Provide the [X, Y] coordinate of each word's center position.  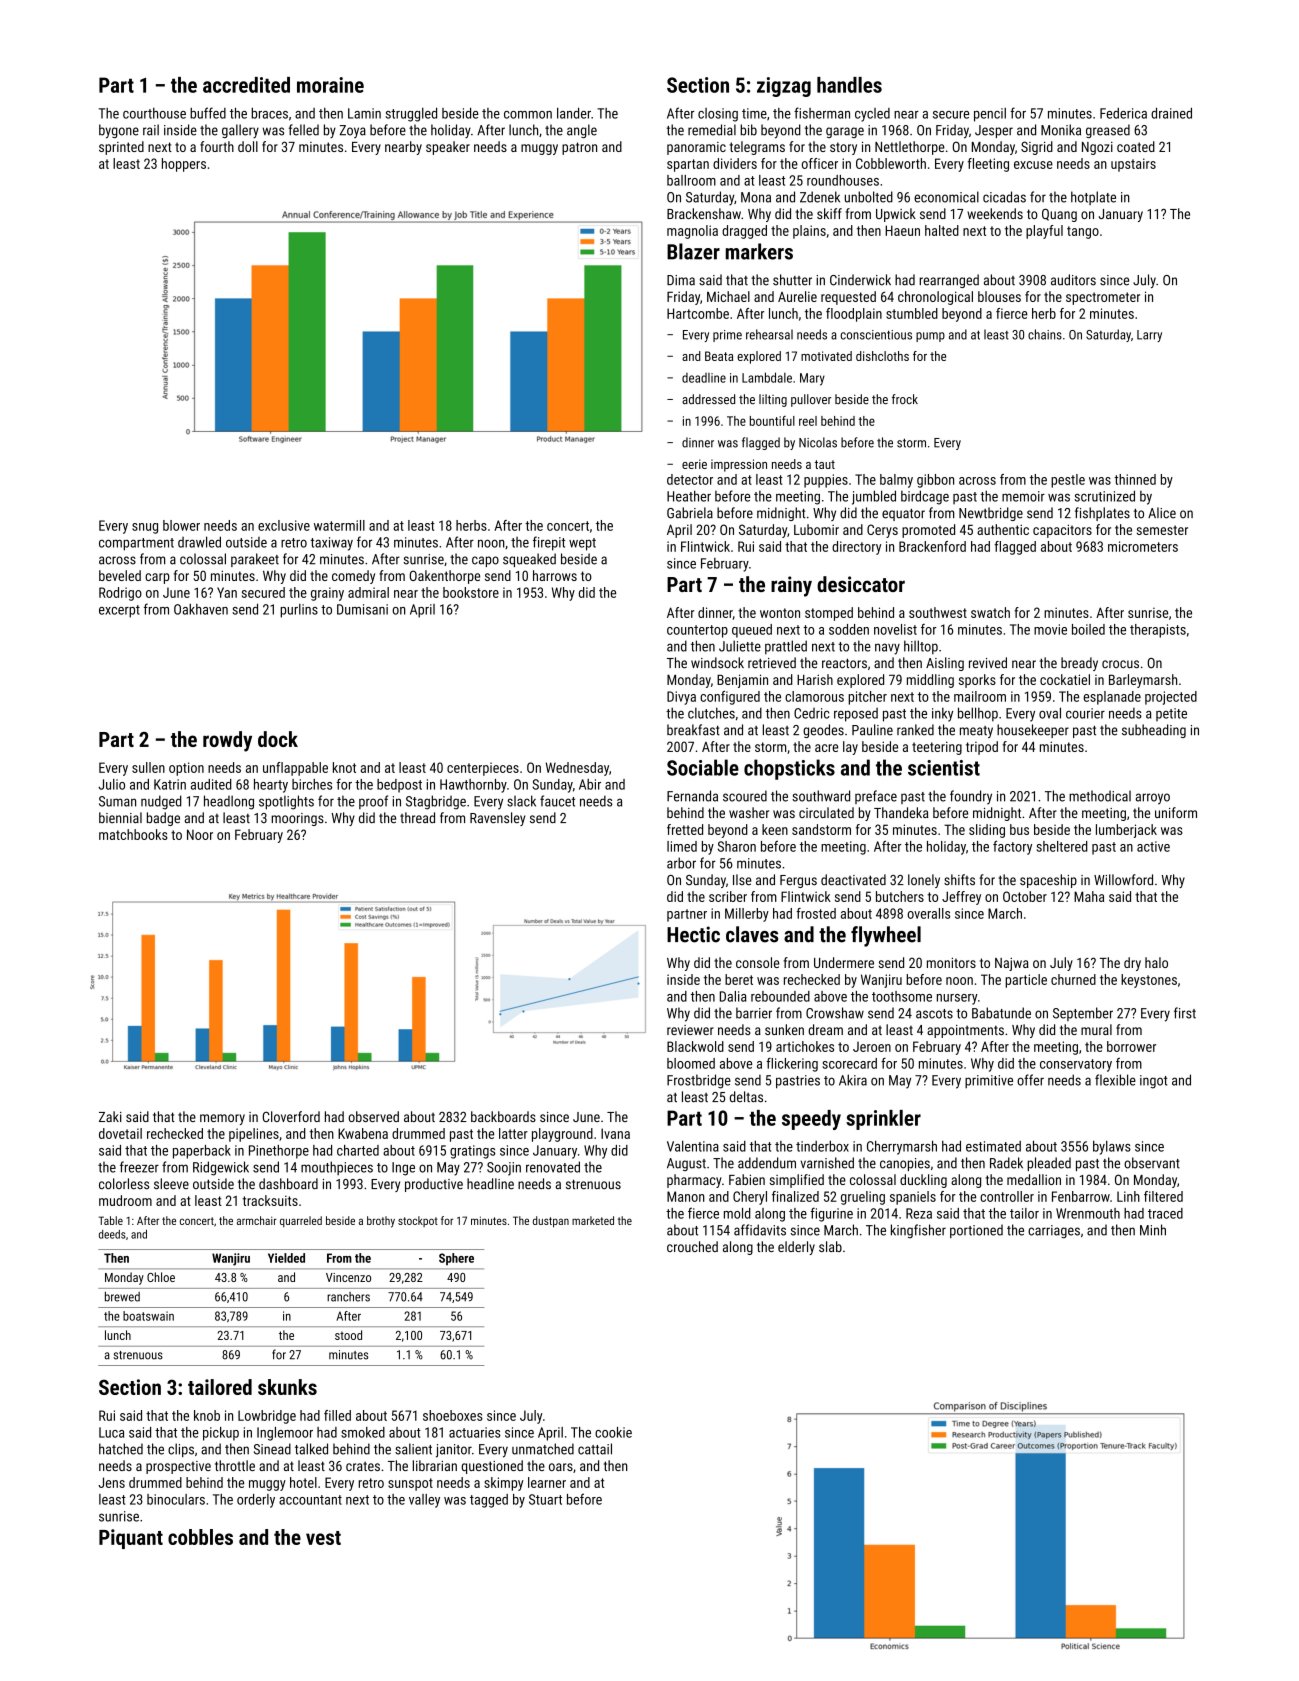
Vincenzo [348, 1277]
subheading [1154, 731]
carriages [1054, 1232]
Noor [200, 834]
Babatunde [1001, 1013]
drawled [199, 542]
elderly [796, 1248]
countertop [697, 631]
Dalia [733, 996]
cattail [595, 1449]
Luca [111, 1432]
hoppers [184, 165]
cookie [613, 1432]
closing [718, 115]
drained [1171, 113]
